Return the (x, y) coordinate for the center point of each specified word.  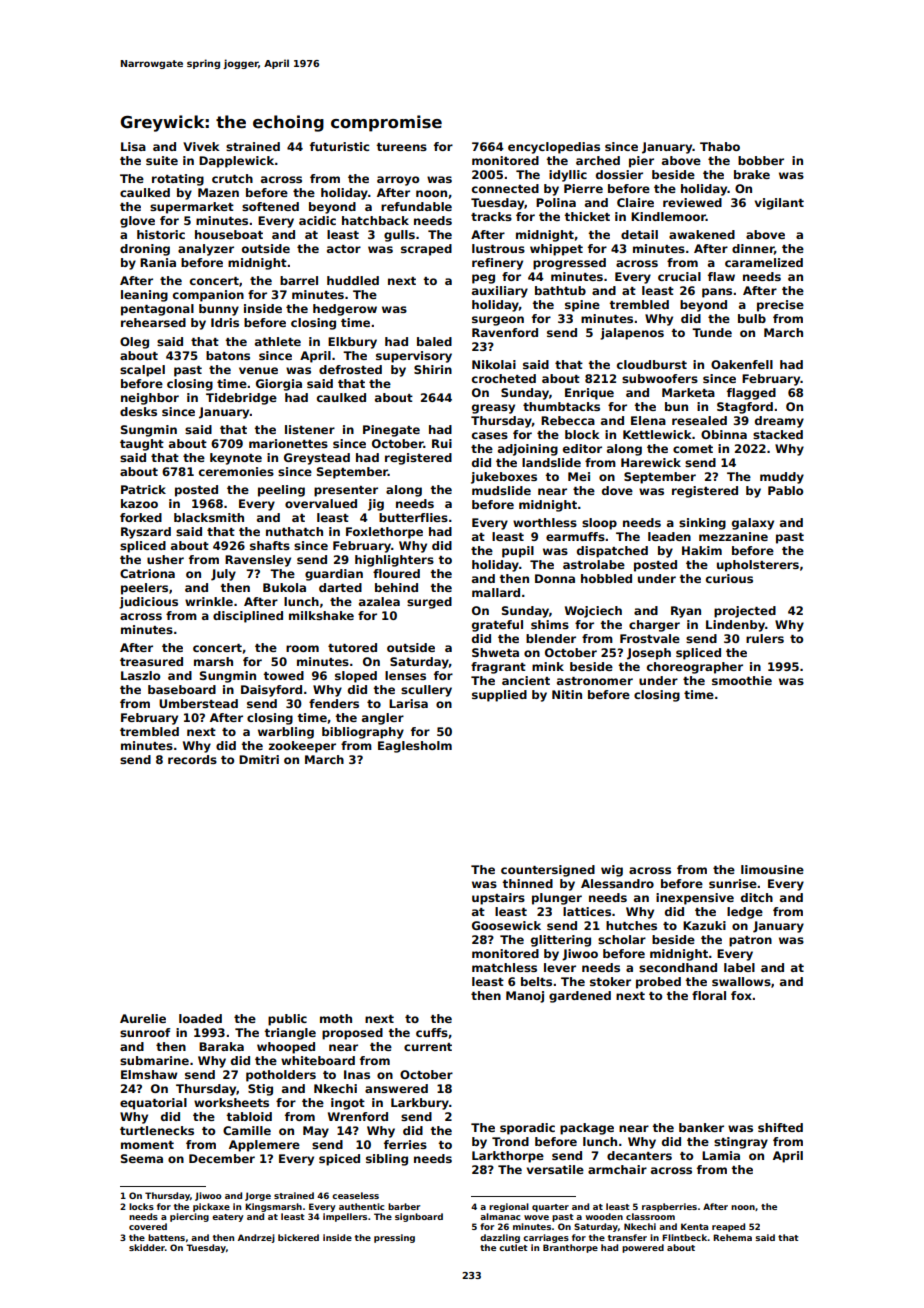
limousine (772, 869)
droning (145, 250)
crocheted (504, 378)
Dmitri (259, 759)
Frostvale (650, 638)
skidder (147, 1247)
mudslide (501, 490)
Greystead (317, 459)
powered (643, 1248)
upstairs (498, 899)
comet (693, 449)
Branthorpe (570, 1248)
